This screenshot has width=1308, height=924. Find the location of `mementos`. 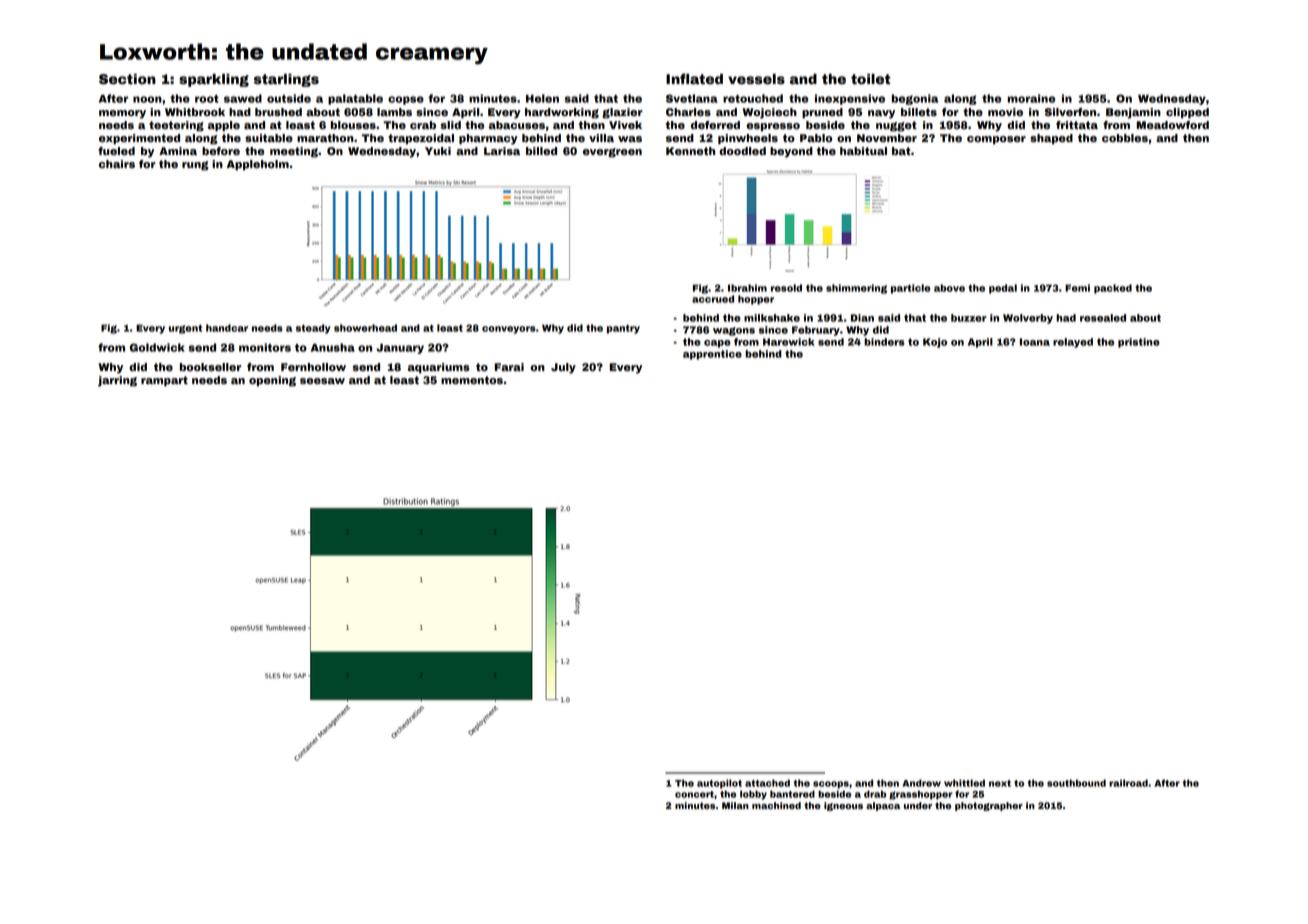

mementos is located at coordinates (472, 380).
